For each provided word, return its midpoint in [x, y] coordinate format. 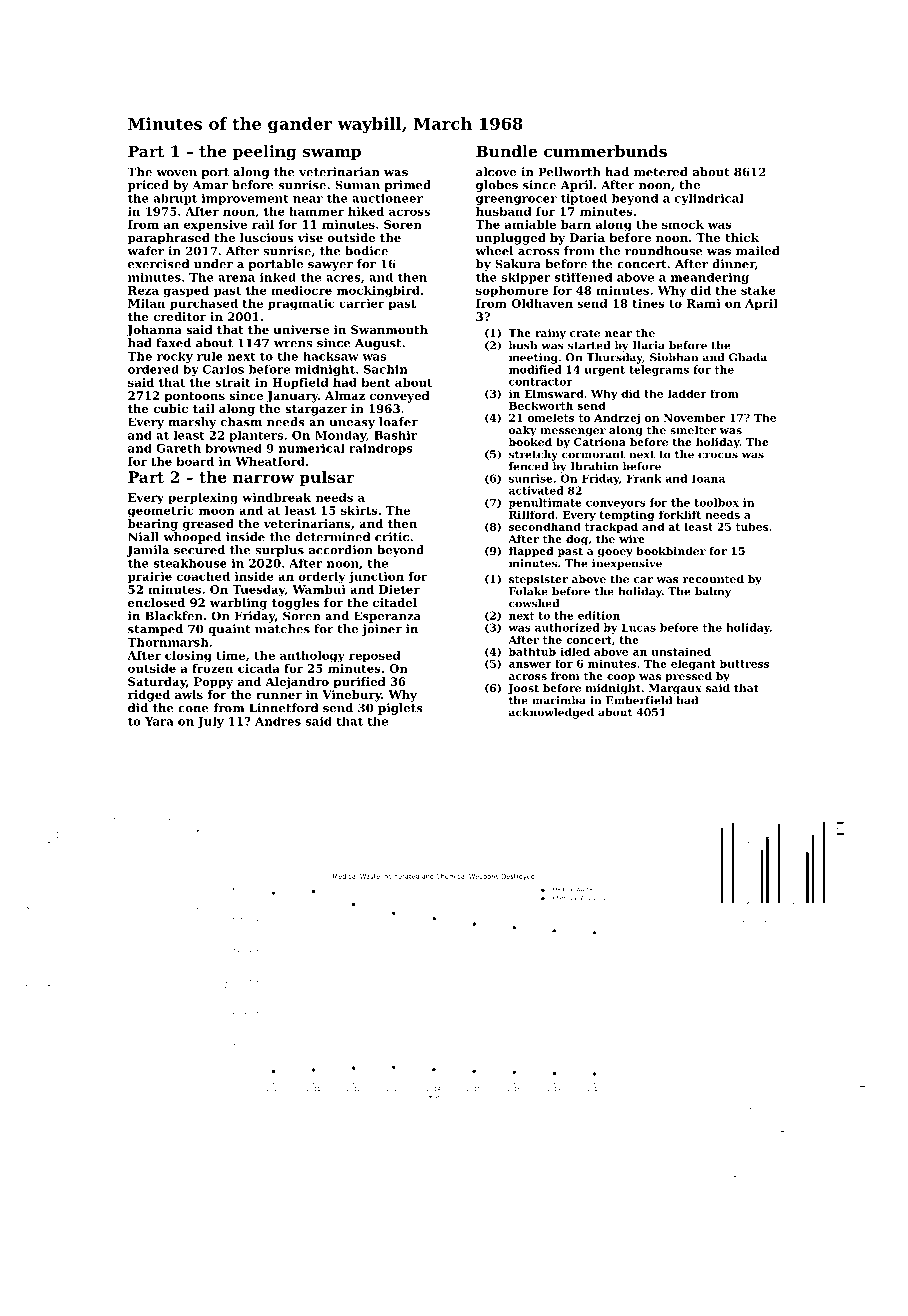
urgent [604, 371]
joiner [382, 630]
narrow [263, 478]
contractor [540, 382]
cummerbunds [605, 151]
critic [392, 537]
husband [504, 211]
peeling [265, 153]
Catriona [600, 442]
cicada [259, 668]
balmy [713, 592]
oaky [523, 431]
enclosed [156, 602]
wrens [293, 344]
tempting [626, 515]
